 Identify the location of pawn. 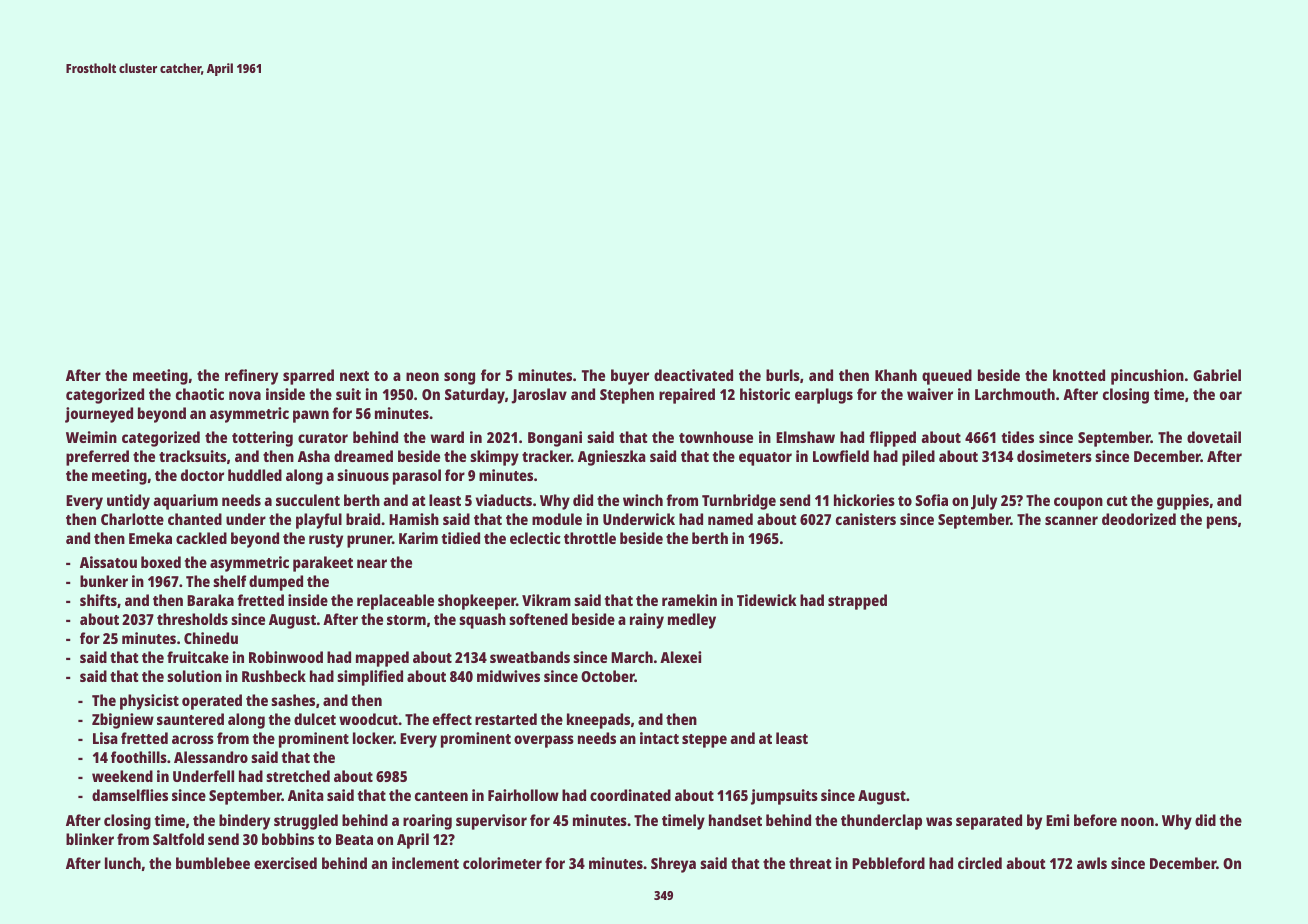
(311, 416).
